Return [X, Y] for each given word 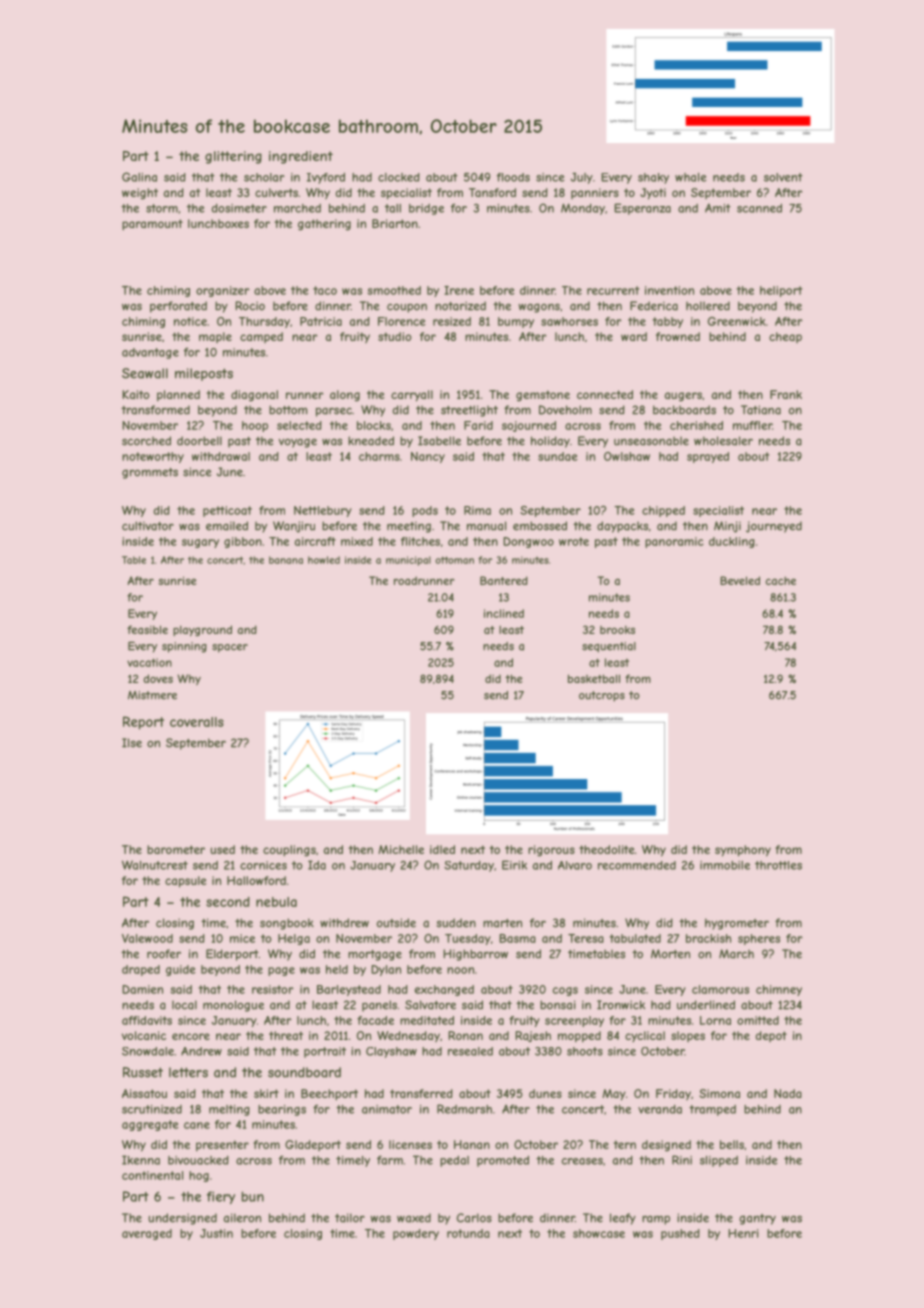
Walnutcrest [155, 865]
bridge [426, 209]
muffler [752, 425]
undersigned [183, 1219]
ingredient [301, 157]
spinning [184, 647]
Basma [517, 938]
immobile [725, 865]
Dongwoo [528, 542]
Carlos [474, 1218]
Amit [718, 208]
